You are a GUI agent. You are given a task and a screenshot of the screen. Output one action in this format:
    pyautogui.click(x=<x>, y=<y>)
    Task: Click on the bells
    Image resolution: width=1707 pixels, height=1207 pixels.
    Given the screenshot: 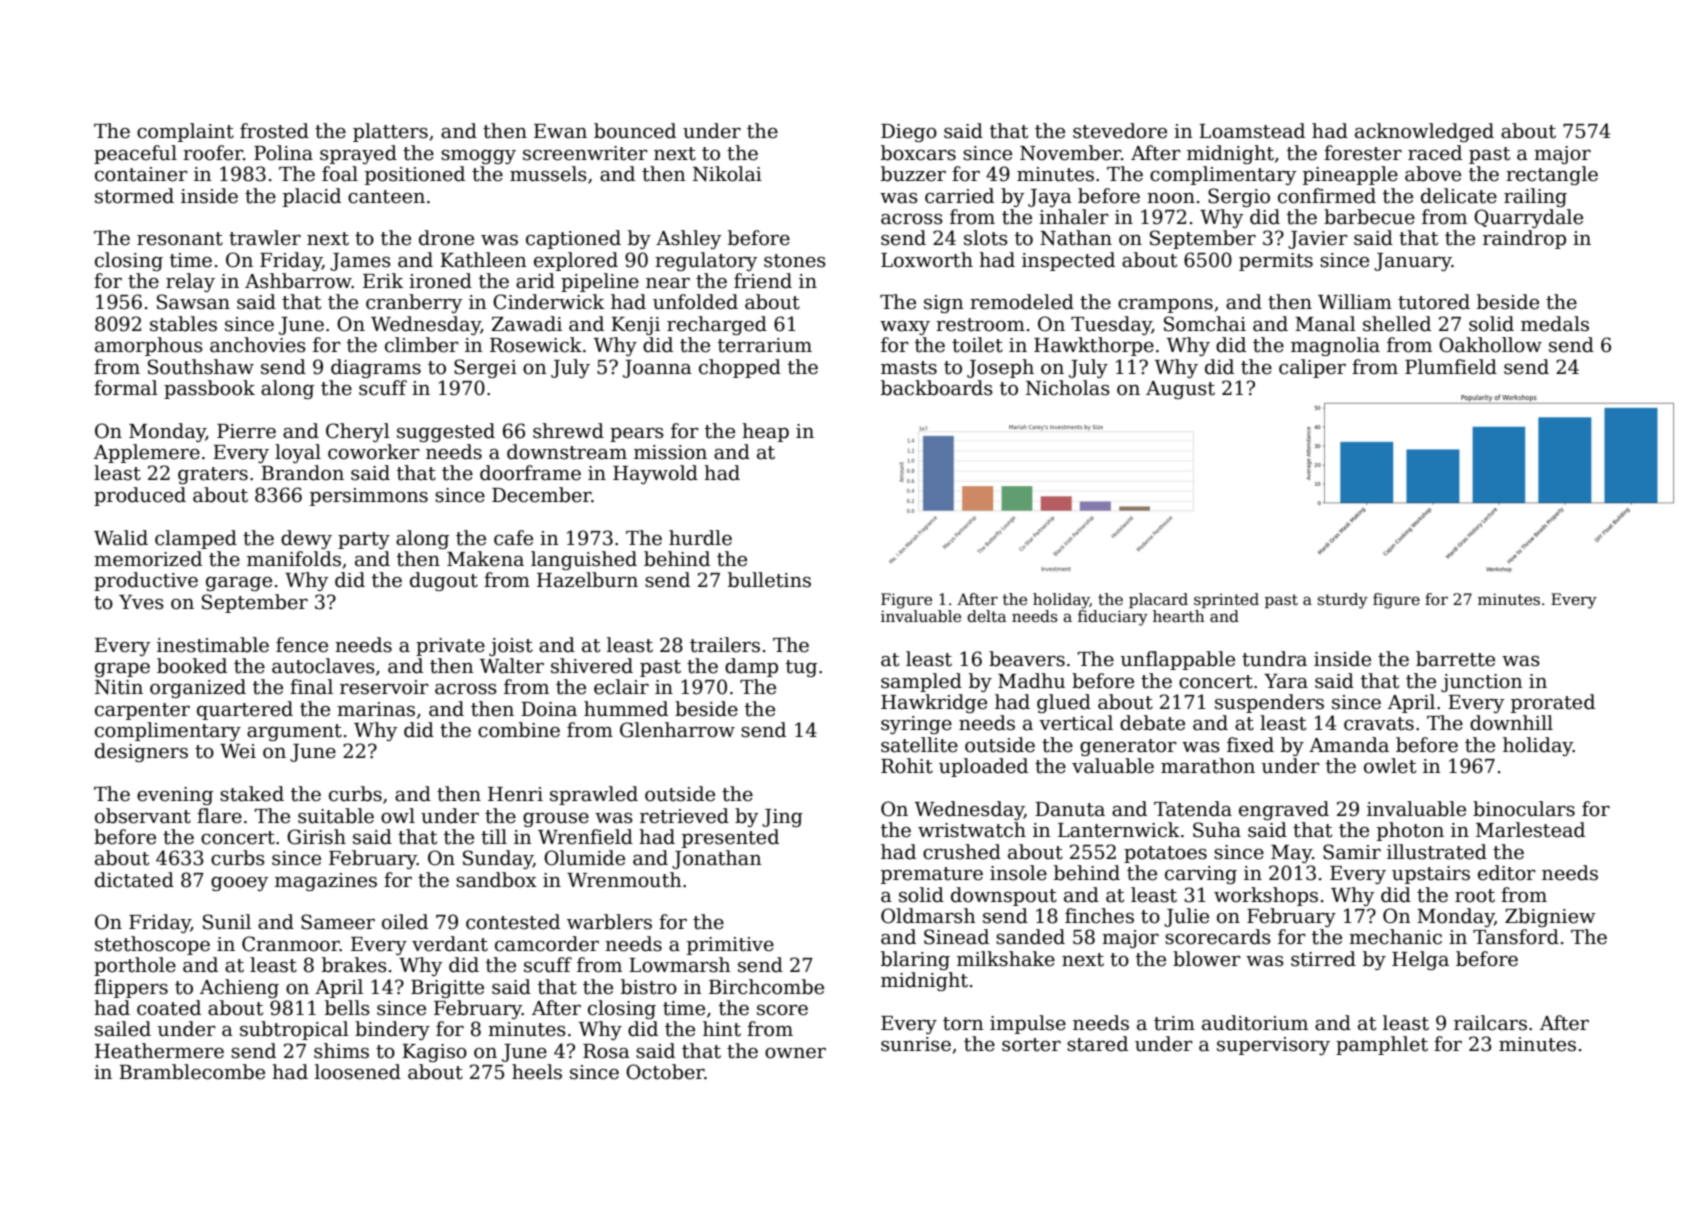 What is the action you would take?
    pyautogui.click(x=347, y=1008)
